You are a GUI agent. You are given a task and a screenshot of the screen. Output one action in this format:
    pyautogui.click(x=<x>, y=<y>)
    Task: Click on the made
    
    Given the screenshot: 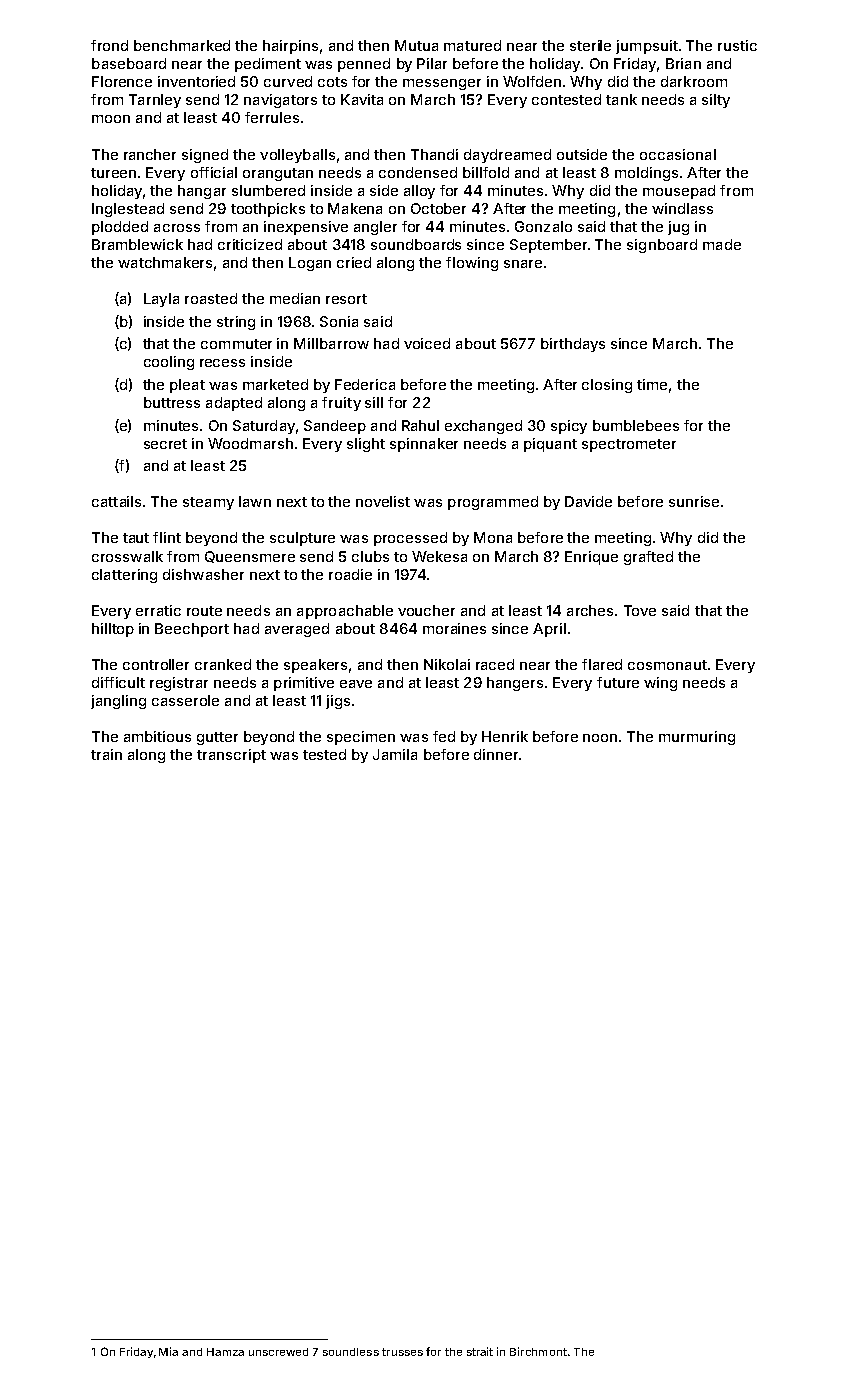 What is the action you would take?
    pyautogui.click(x=722, y=244)
